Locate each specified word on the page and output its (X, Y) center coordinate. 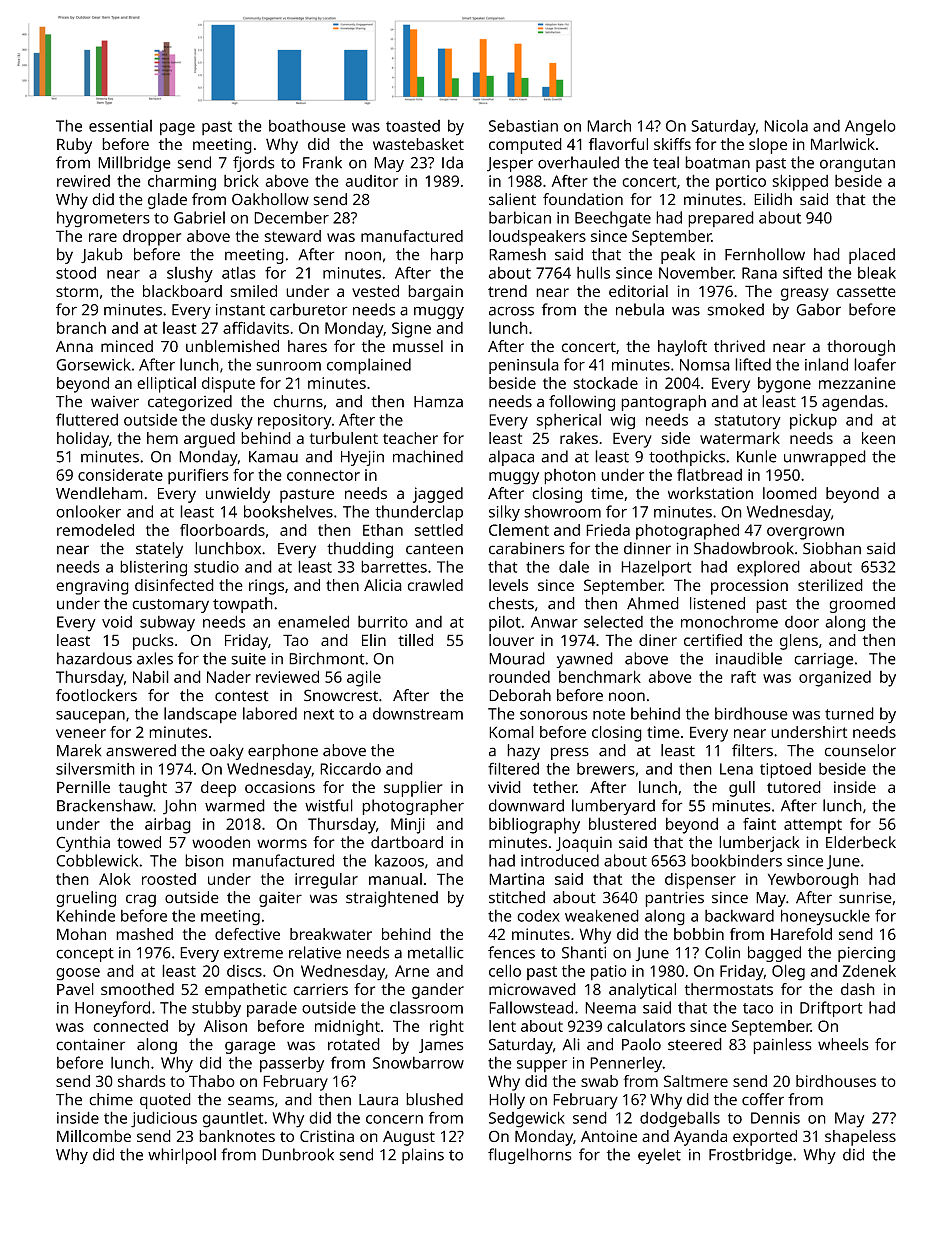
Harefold (801, 934)
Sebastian (523, 125)
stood (76, 272)
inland (826, 364)
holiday (83, 440)
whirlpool (182, 1156)
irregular (326, 881)
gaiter (280, 899)
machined (428, 456)
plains (423, 1156)
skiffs (672, 144)
